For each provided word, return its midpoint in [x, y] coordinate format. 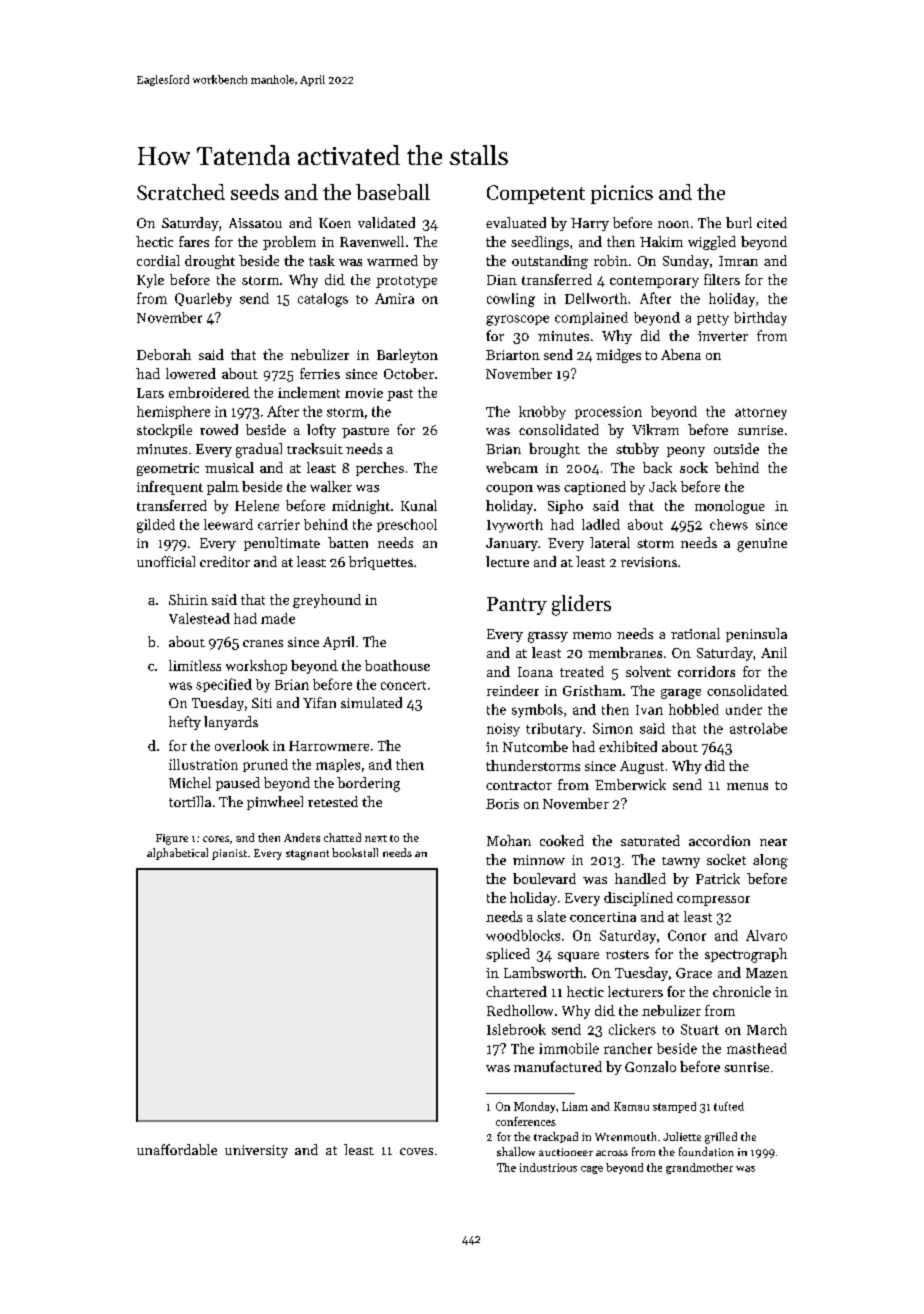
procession [608, 412]
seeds [255, 192]
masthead [757, 1048]
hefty [185, 723]
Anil [774, 652]
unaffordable [177, 1149]
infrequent [170, 488]
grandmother [699, 1168]
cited [772, 222]
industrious [548, 1167]
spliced [508, 955]
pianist [229, 854]
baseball [393, 192]
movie [364, 393]
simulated [371, 702]
